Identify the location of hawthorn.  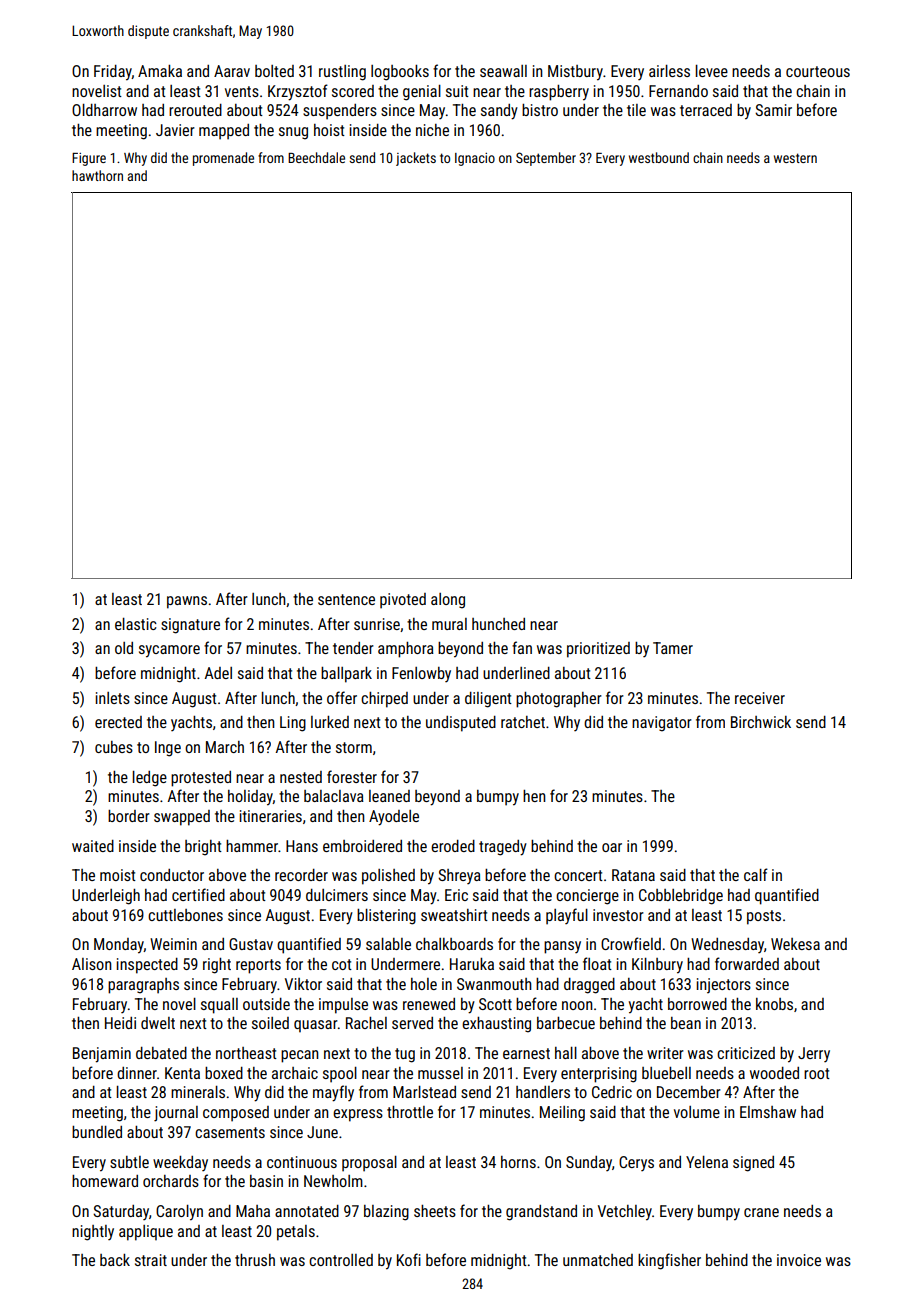
(97, 175).
